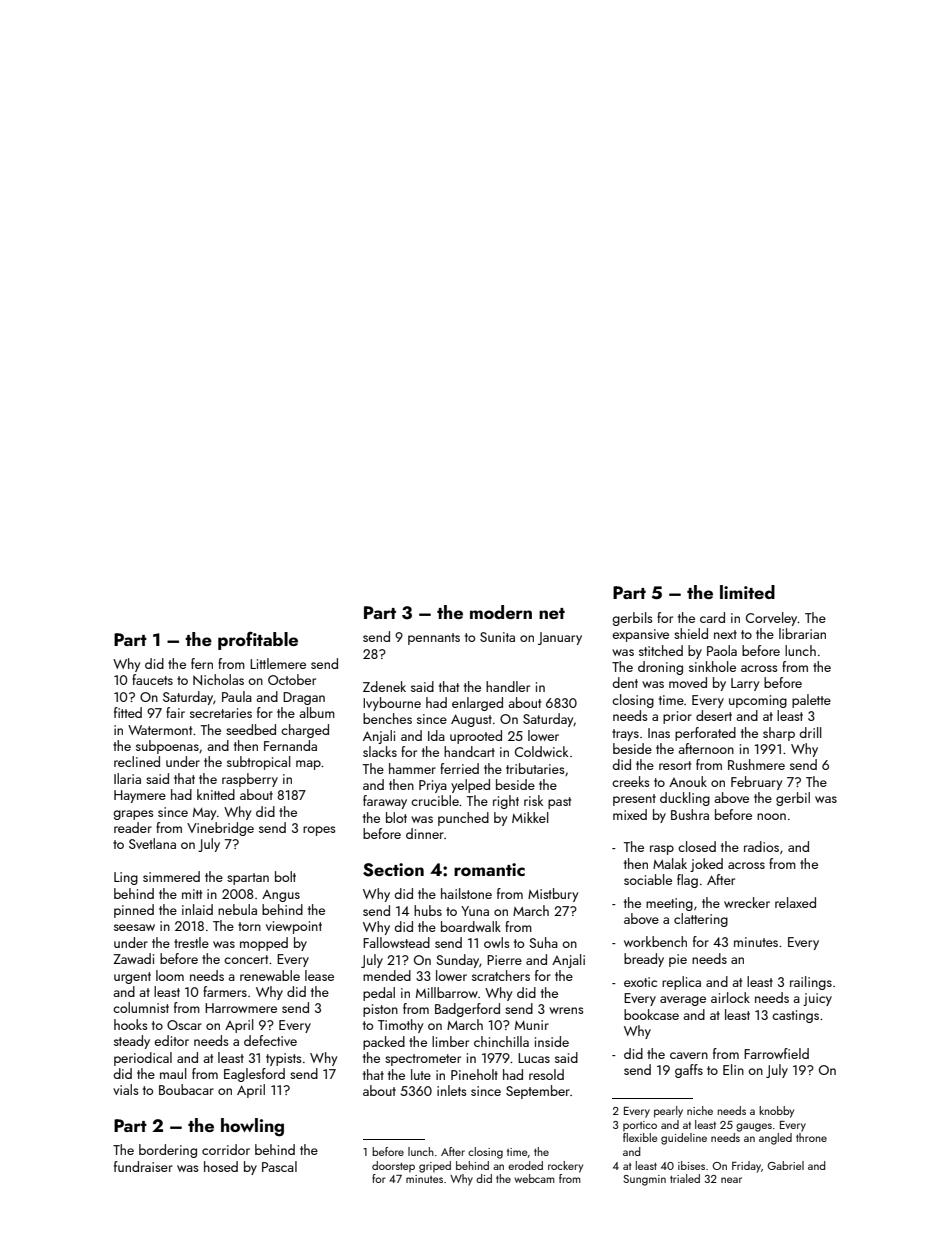  I want to click on fair, so click(175, 712).
